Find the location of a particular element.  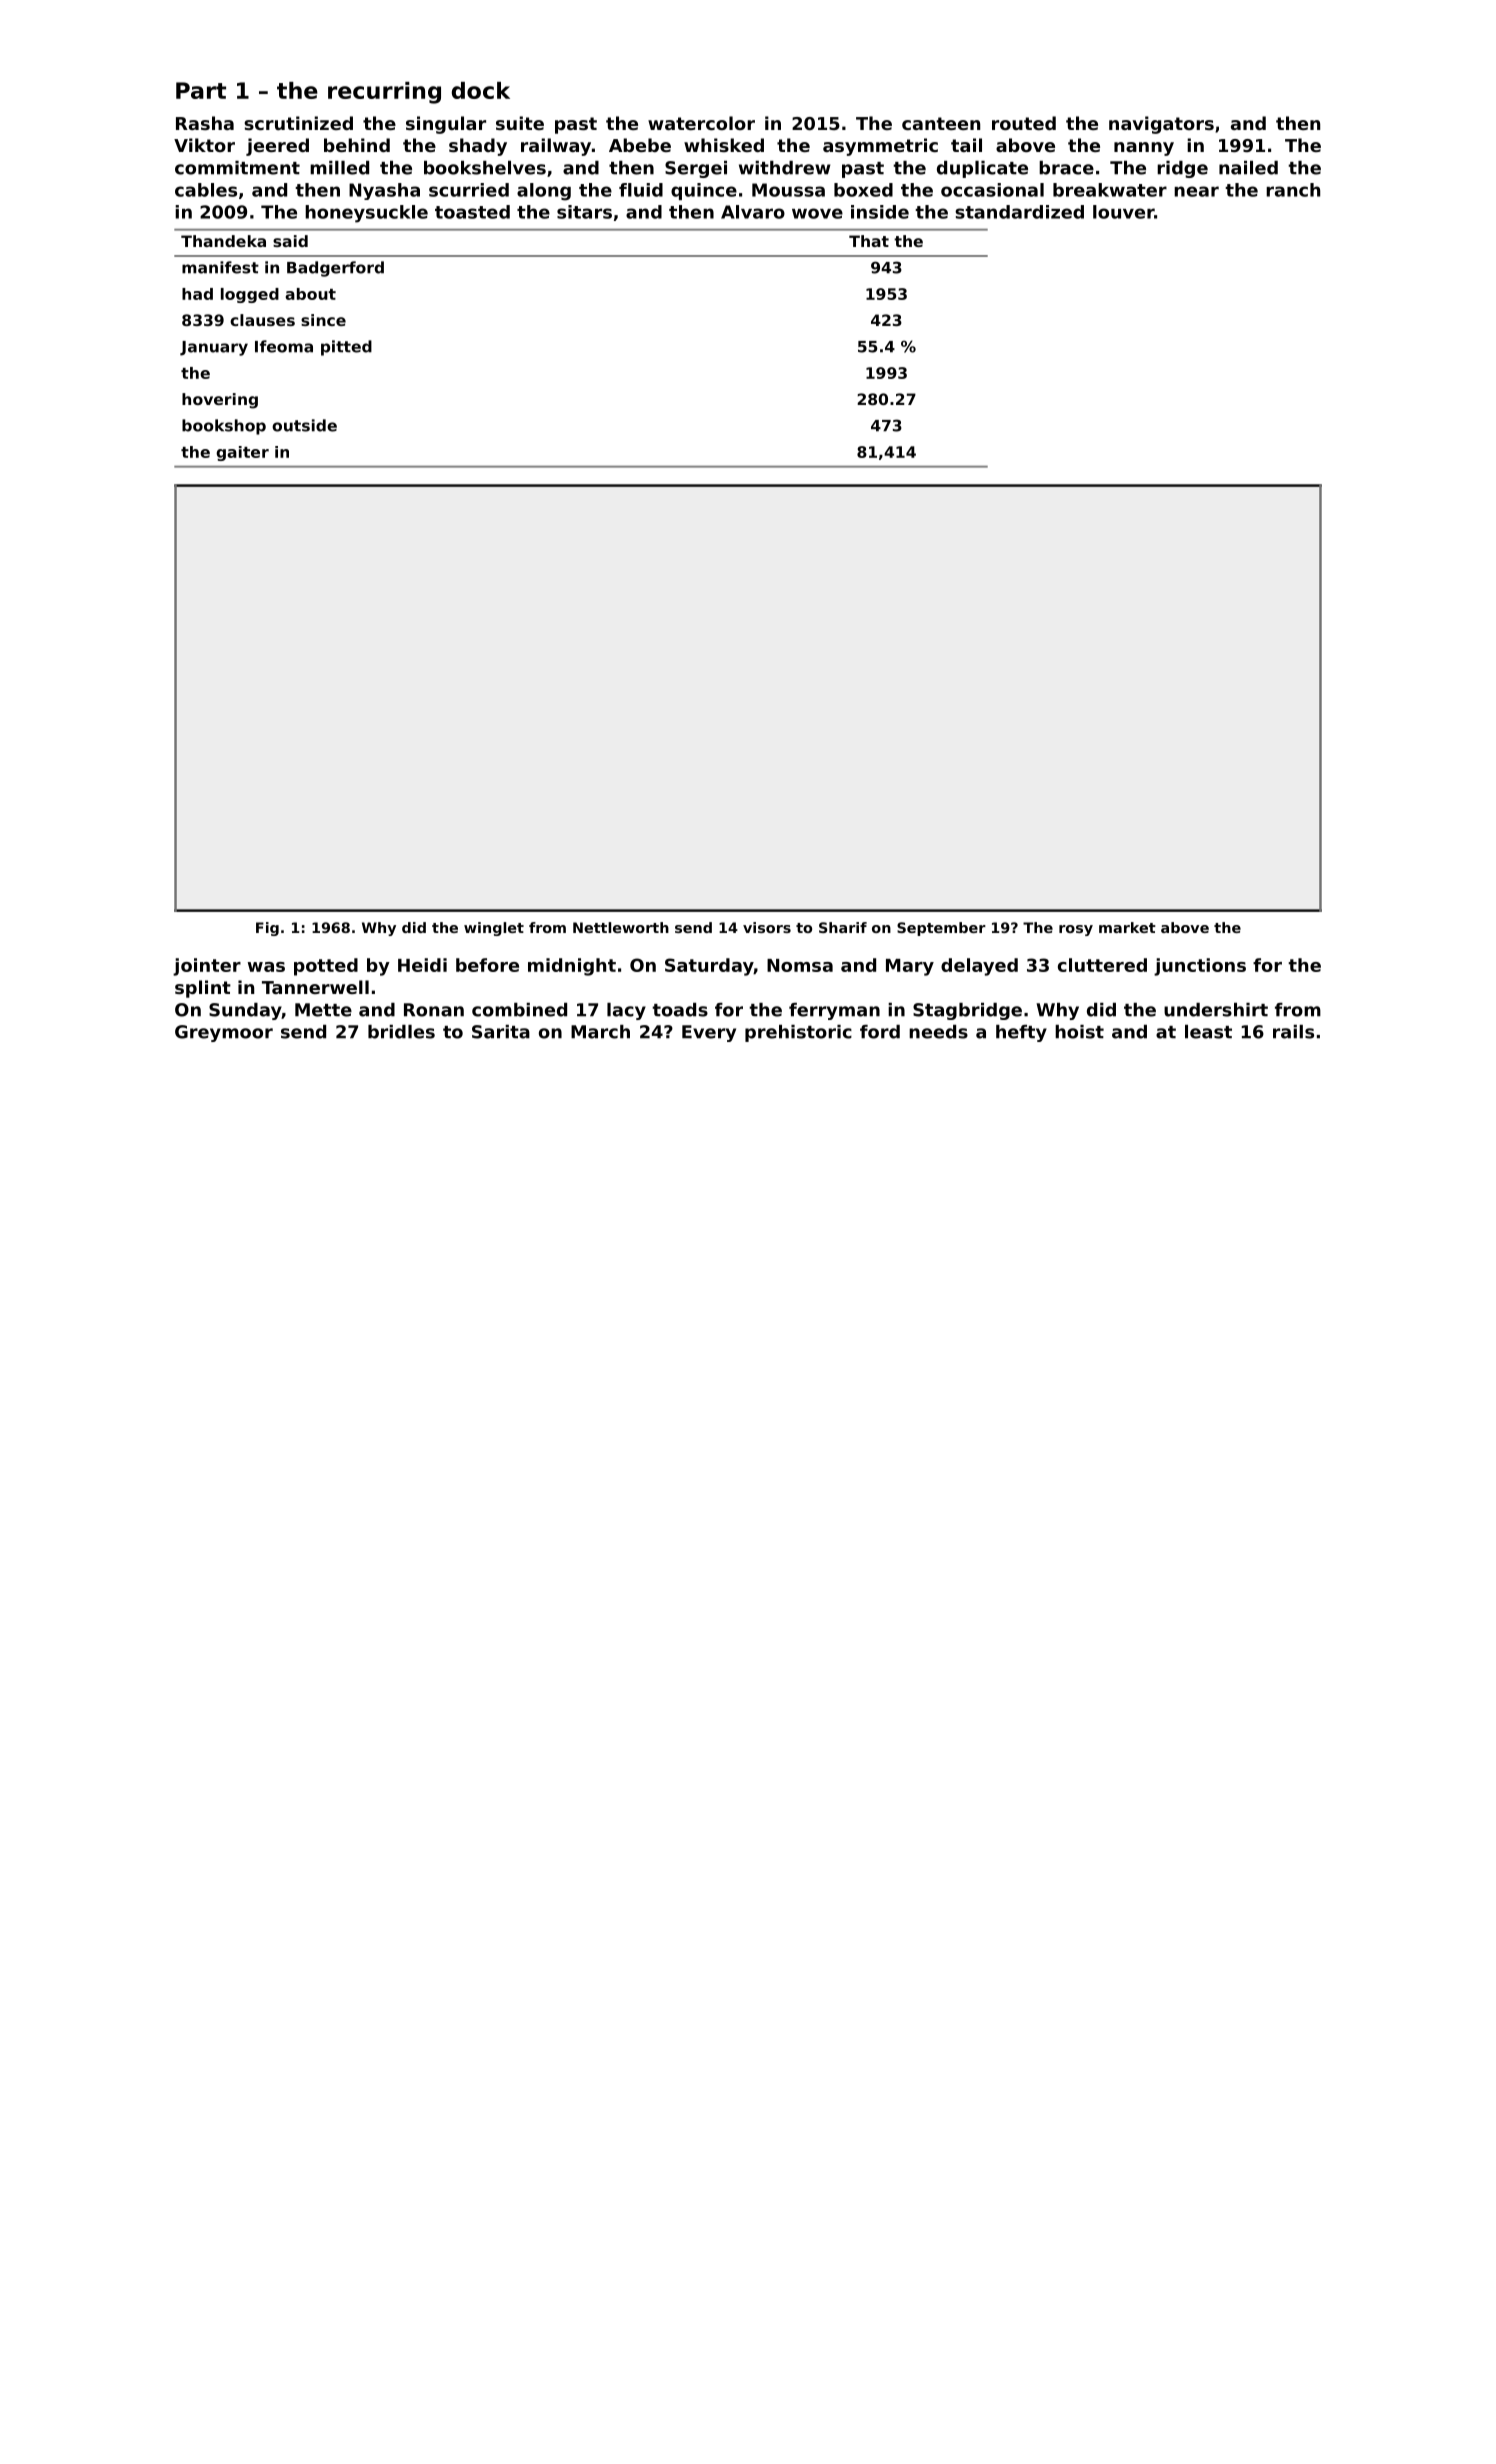

routed is located at coordinates (1024, 123).
